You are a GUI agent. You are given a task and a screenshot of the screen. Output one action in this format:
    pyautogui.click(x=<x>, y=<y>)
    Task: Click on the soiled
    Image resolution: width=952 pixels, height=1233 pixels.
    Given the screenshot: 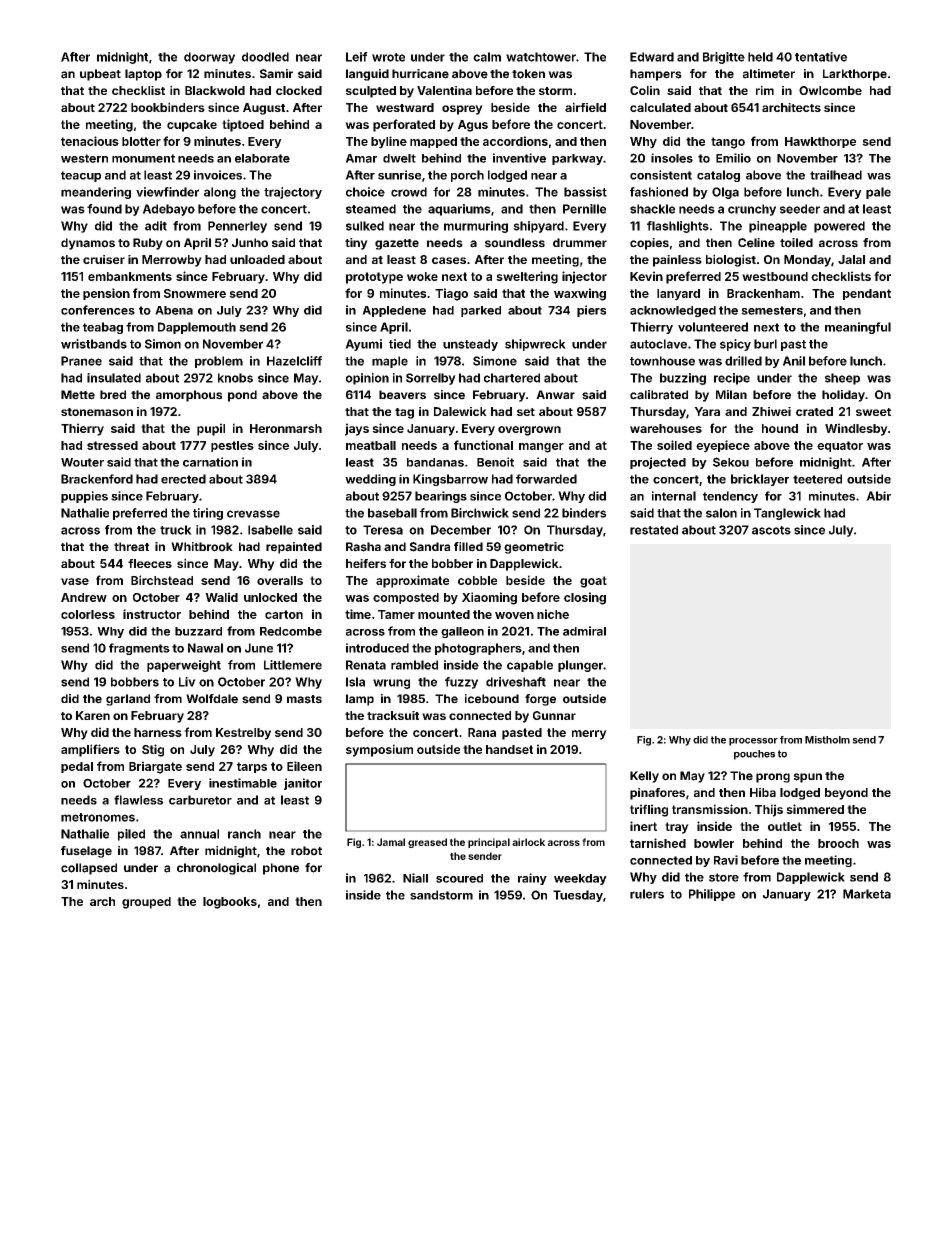 What is the action you would take?
    pyautogui.click(x=674, y=445)
